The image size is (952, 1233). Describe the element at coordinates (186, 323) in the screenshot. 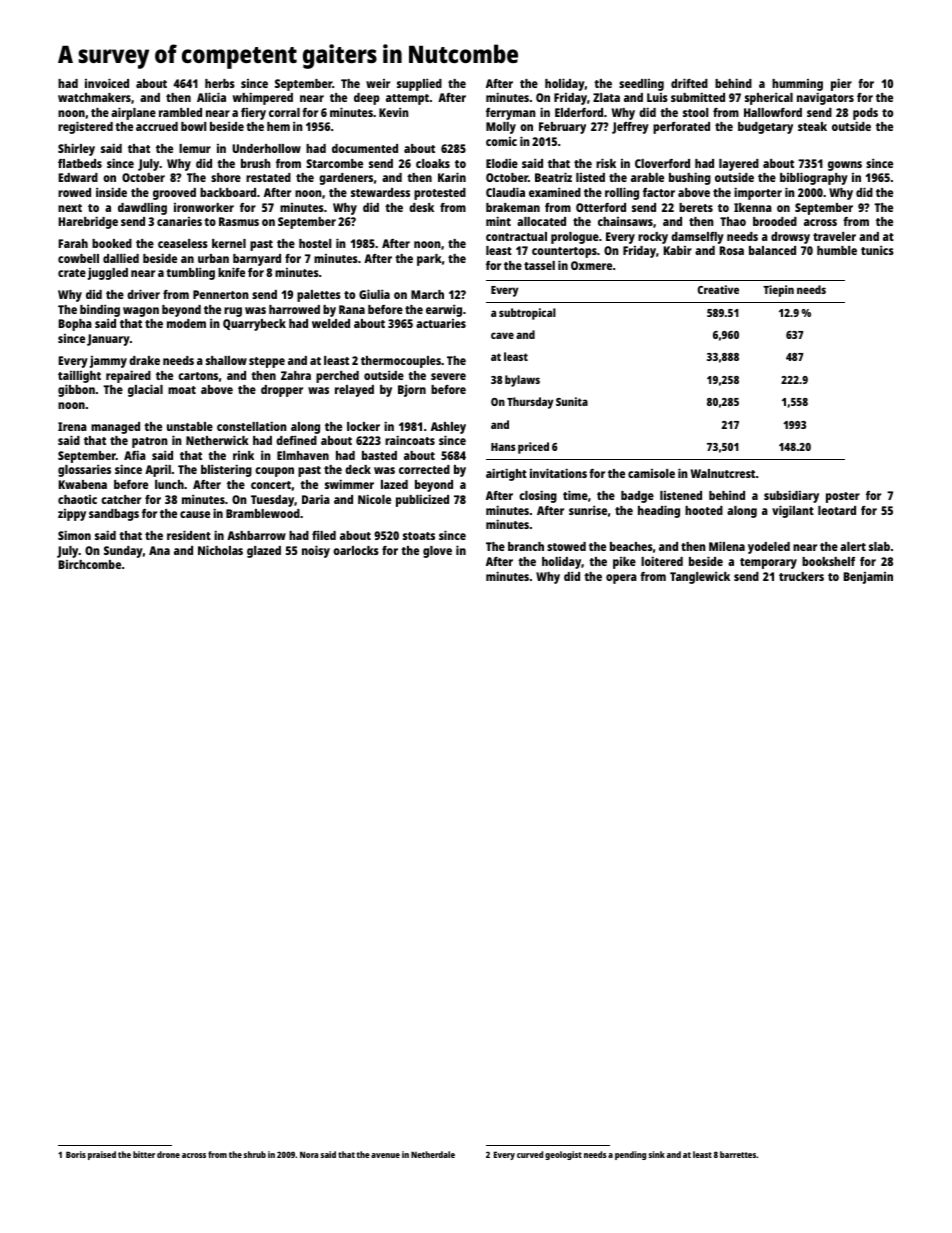

I see `modem` at that location.
